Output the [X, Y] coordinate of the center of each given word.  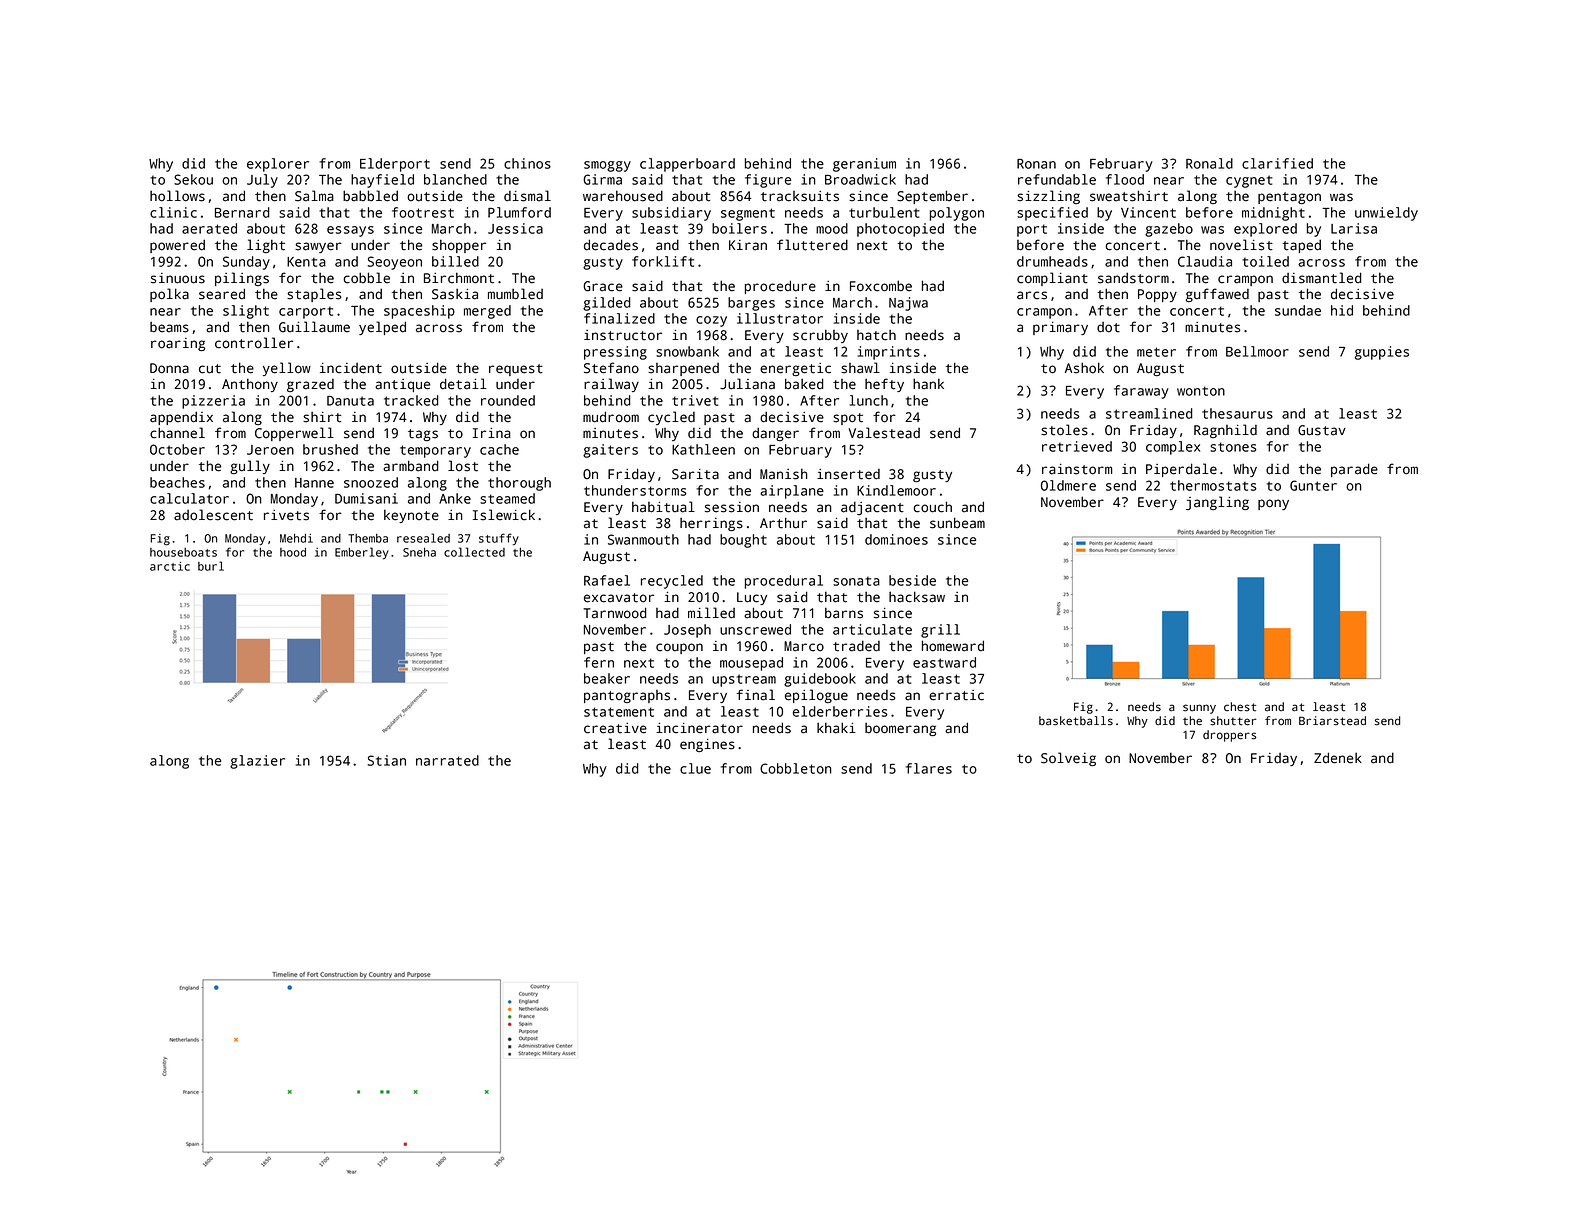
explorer [278, 165]
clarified [1277, 163]
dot [1108, 327]
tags [423, 435]
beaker [607, 678]
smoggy [607, 166]
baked [804, 384]
